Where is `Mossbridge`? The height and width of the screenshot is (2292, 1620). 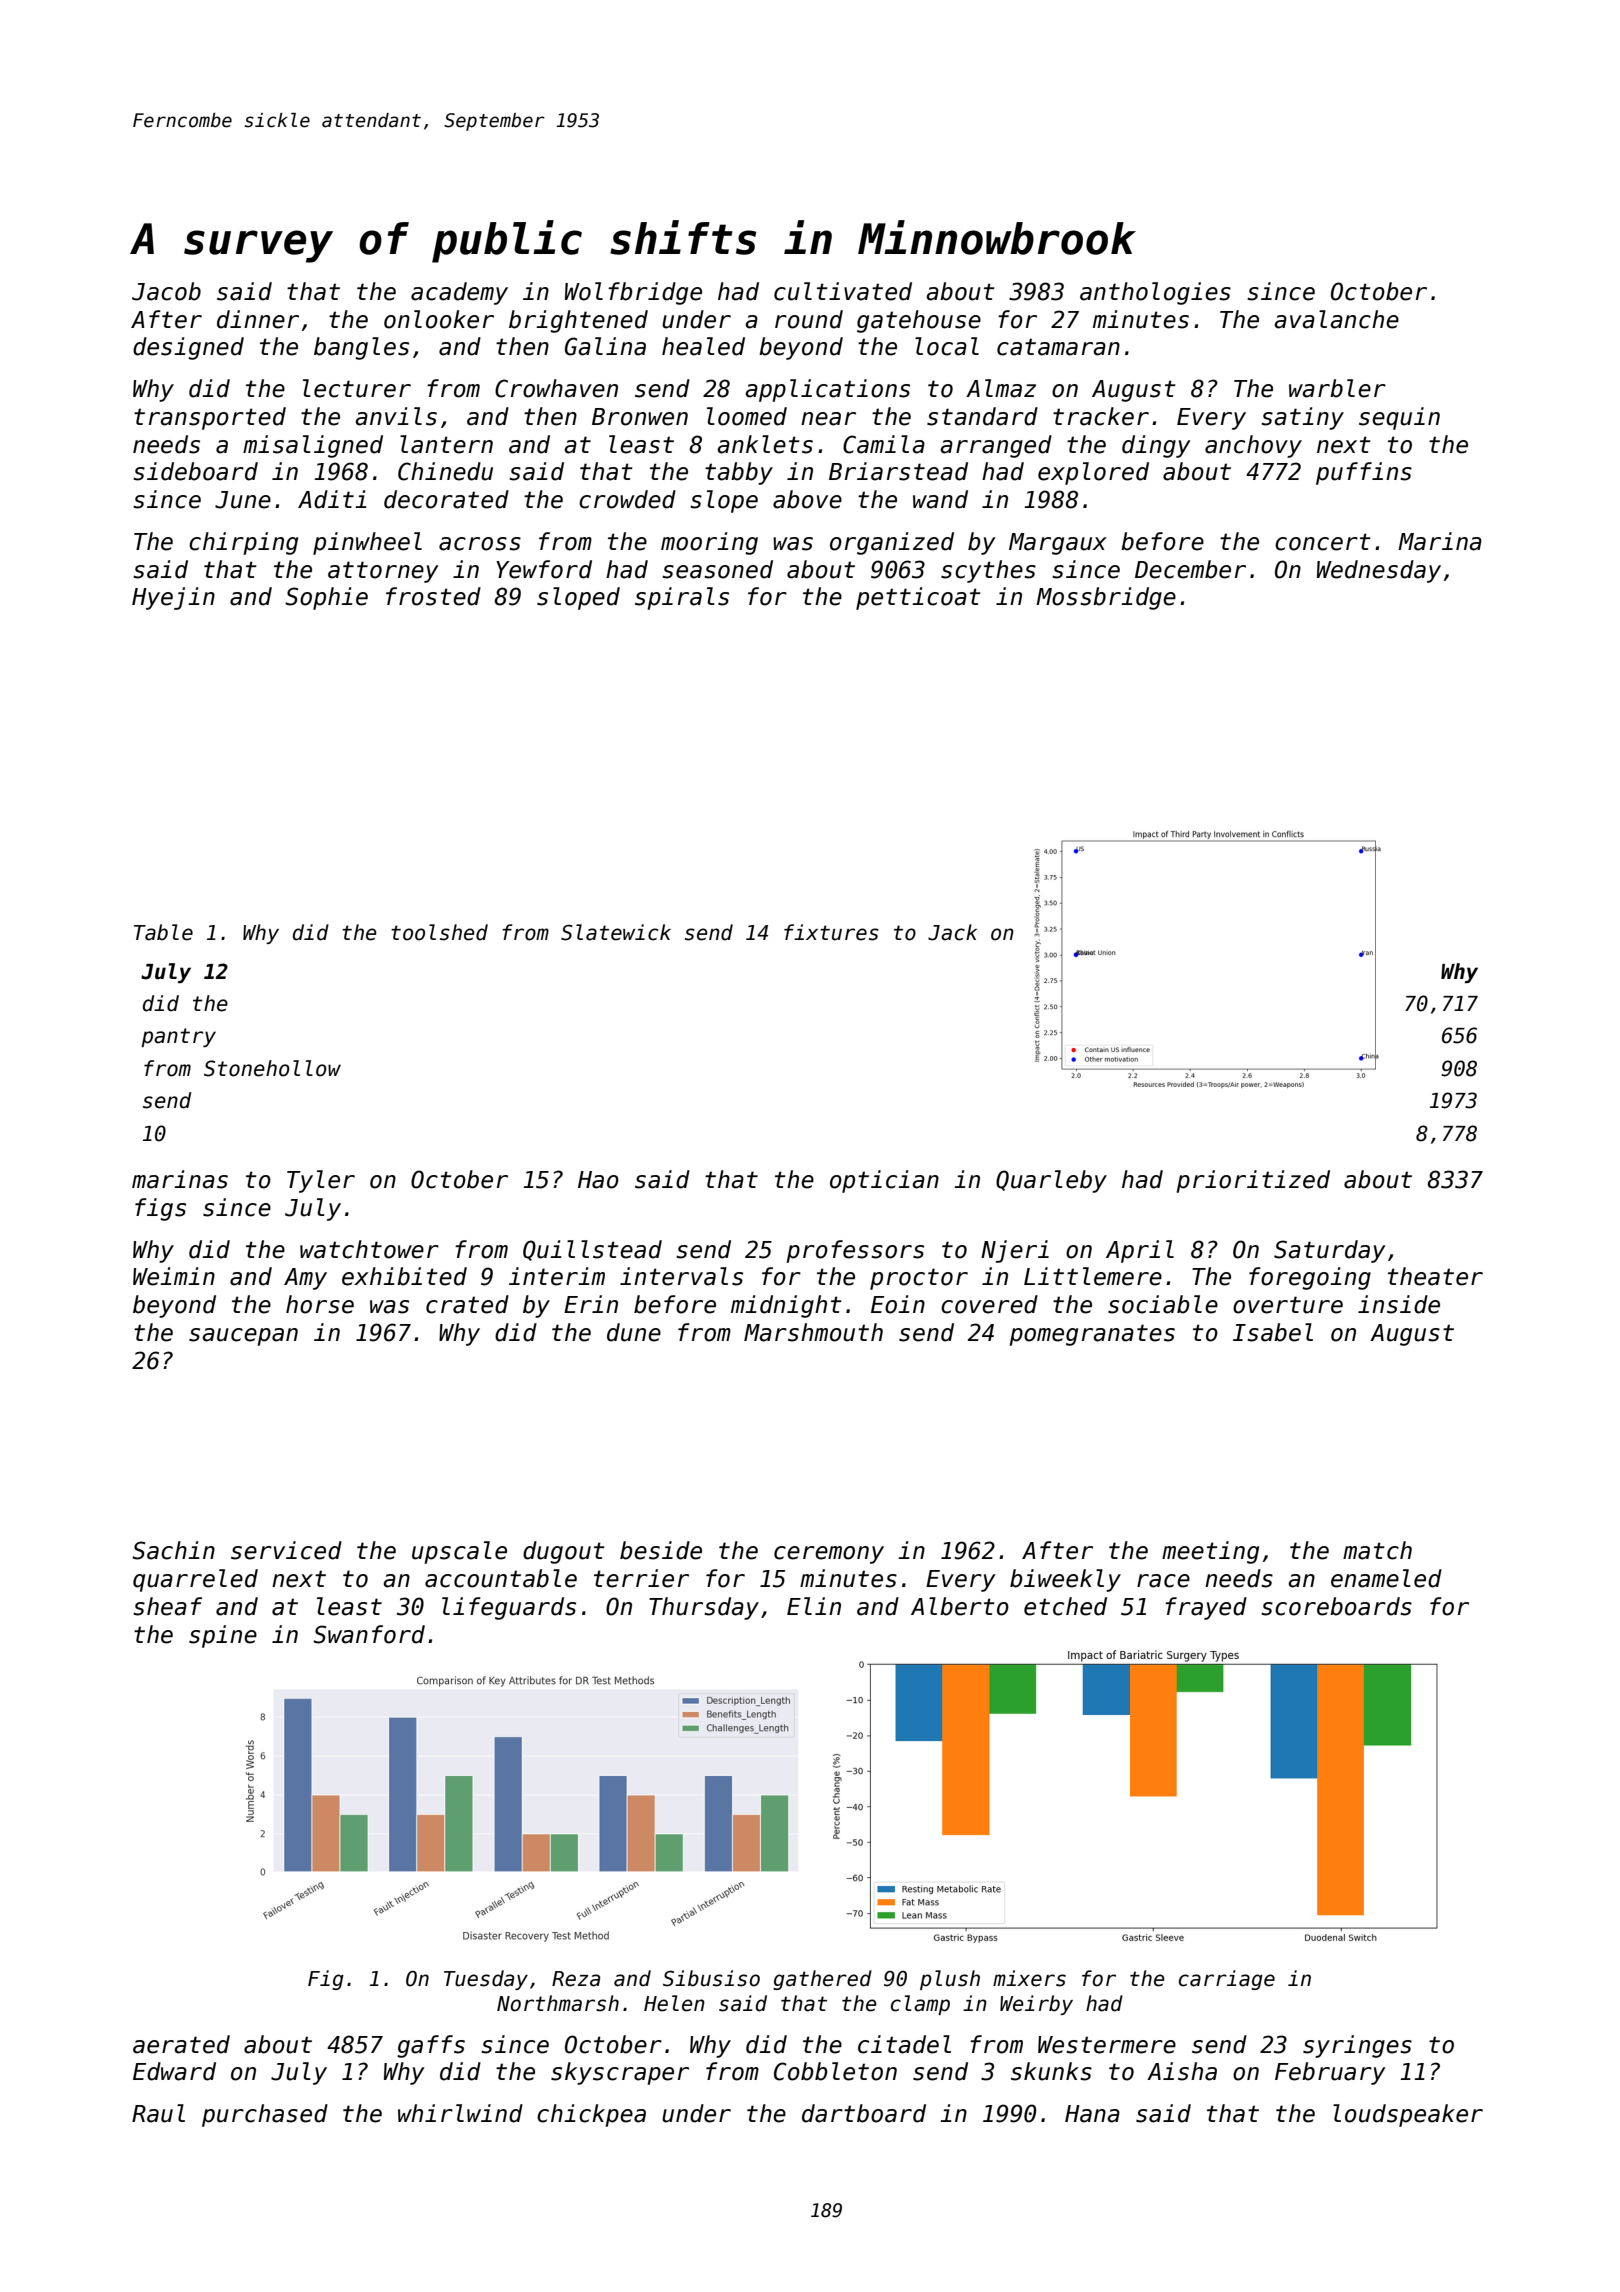
Mossbridge is located at coordinates (1106, 598).
